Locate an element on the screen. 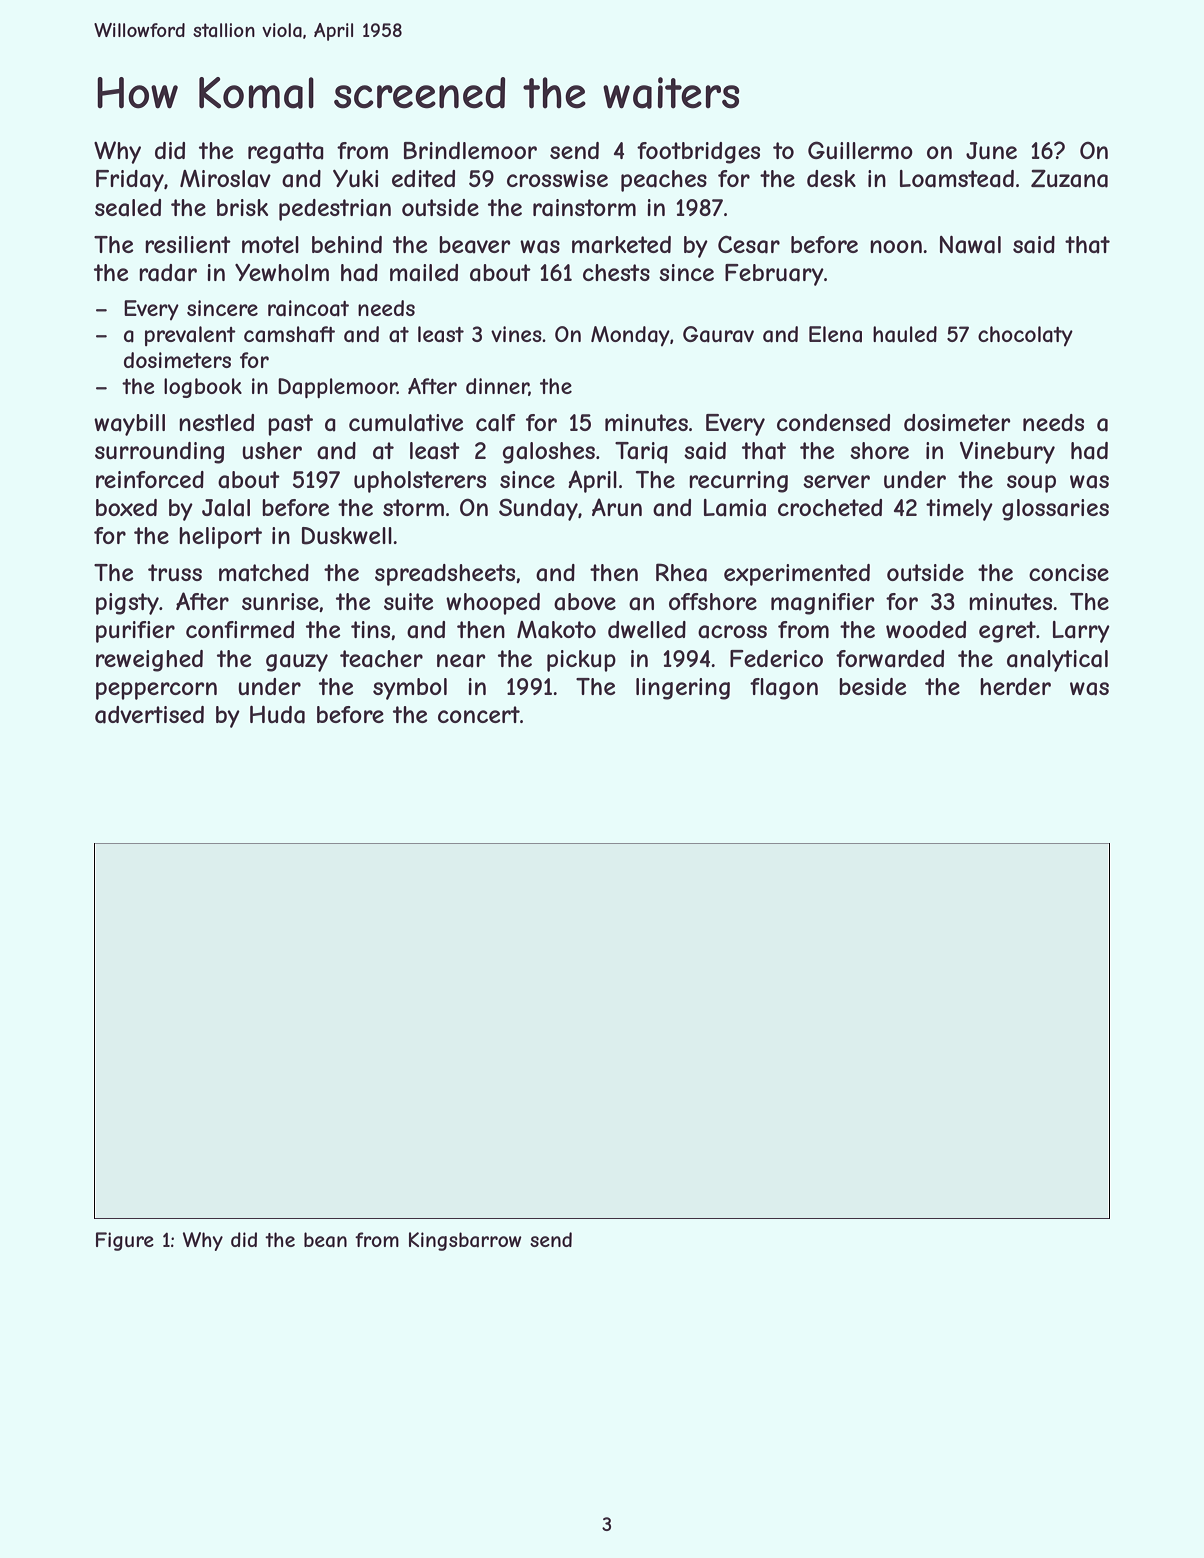 This screenshot has height=1558, width=1204. Friday is located at coordinates (130, 181).
